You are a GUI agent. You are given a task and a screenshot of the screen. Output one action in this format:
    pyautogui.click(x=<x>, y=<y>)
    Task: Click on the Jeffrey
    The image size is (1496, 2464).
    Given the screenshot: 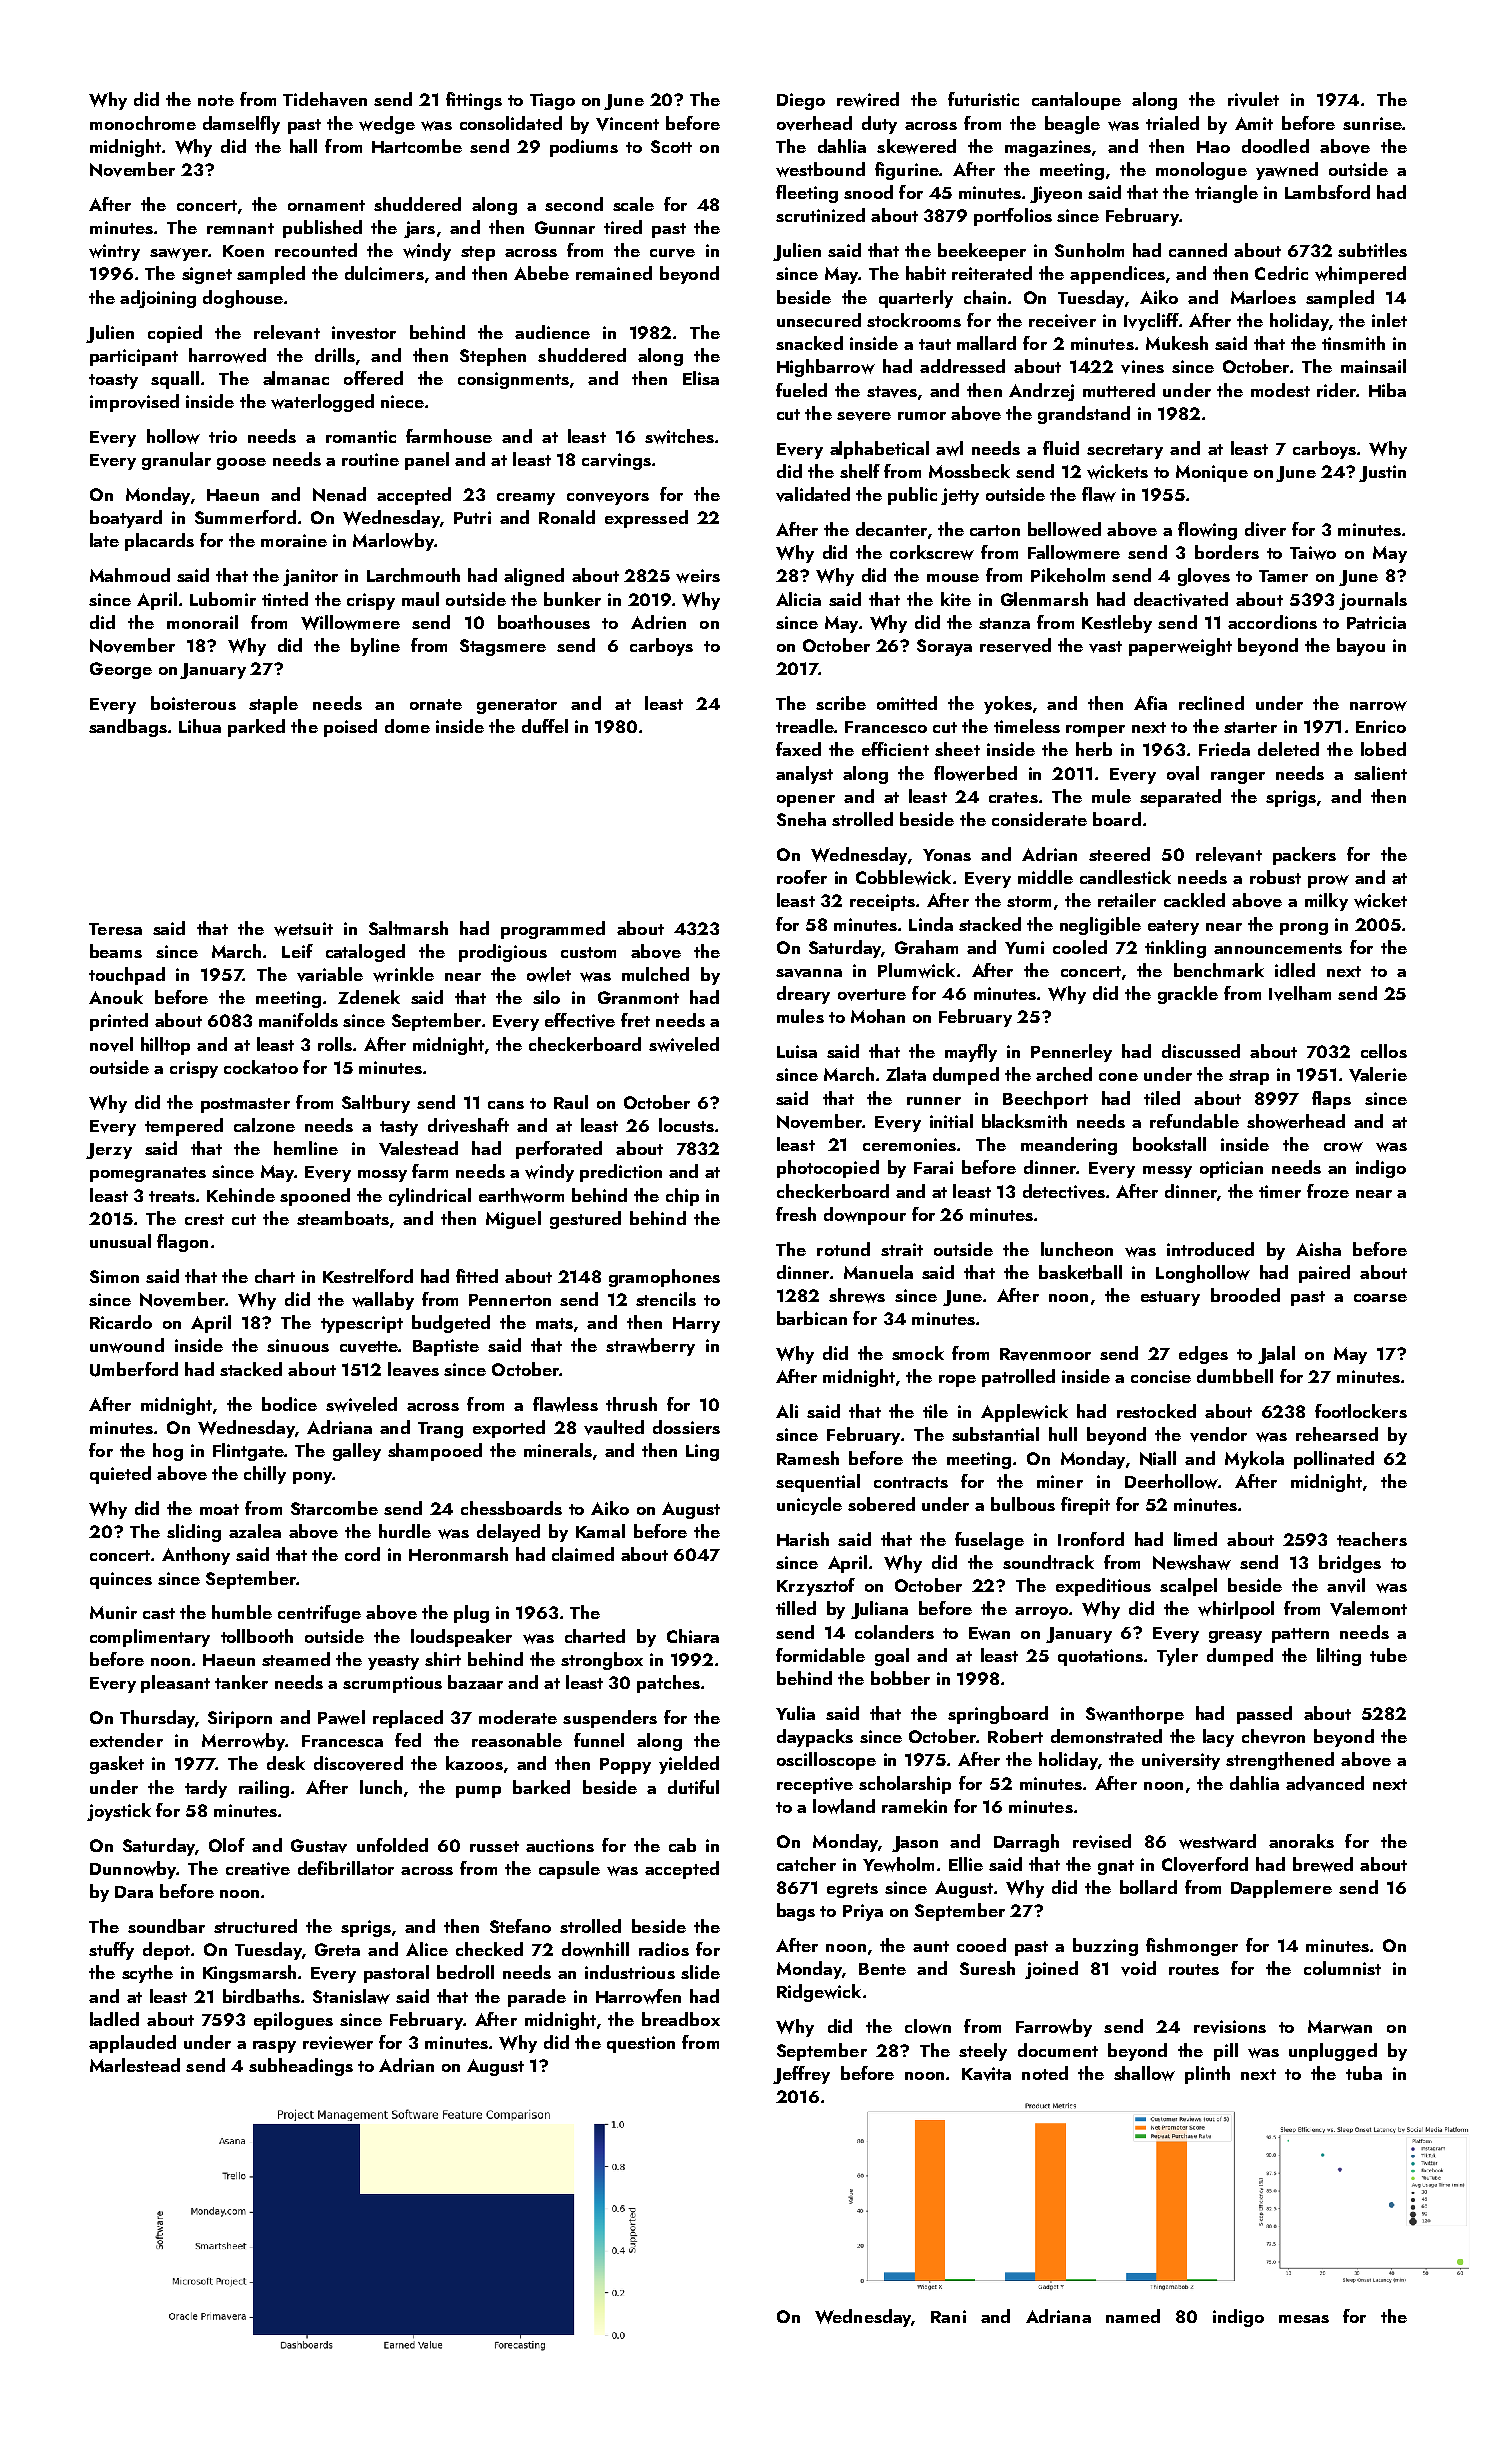 What is the action you would take?
    pyautogui.click(x=801, y=2075)
